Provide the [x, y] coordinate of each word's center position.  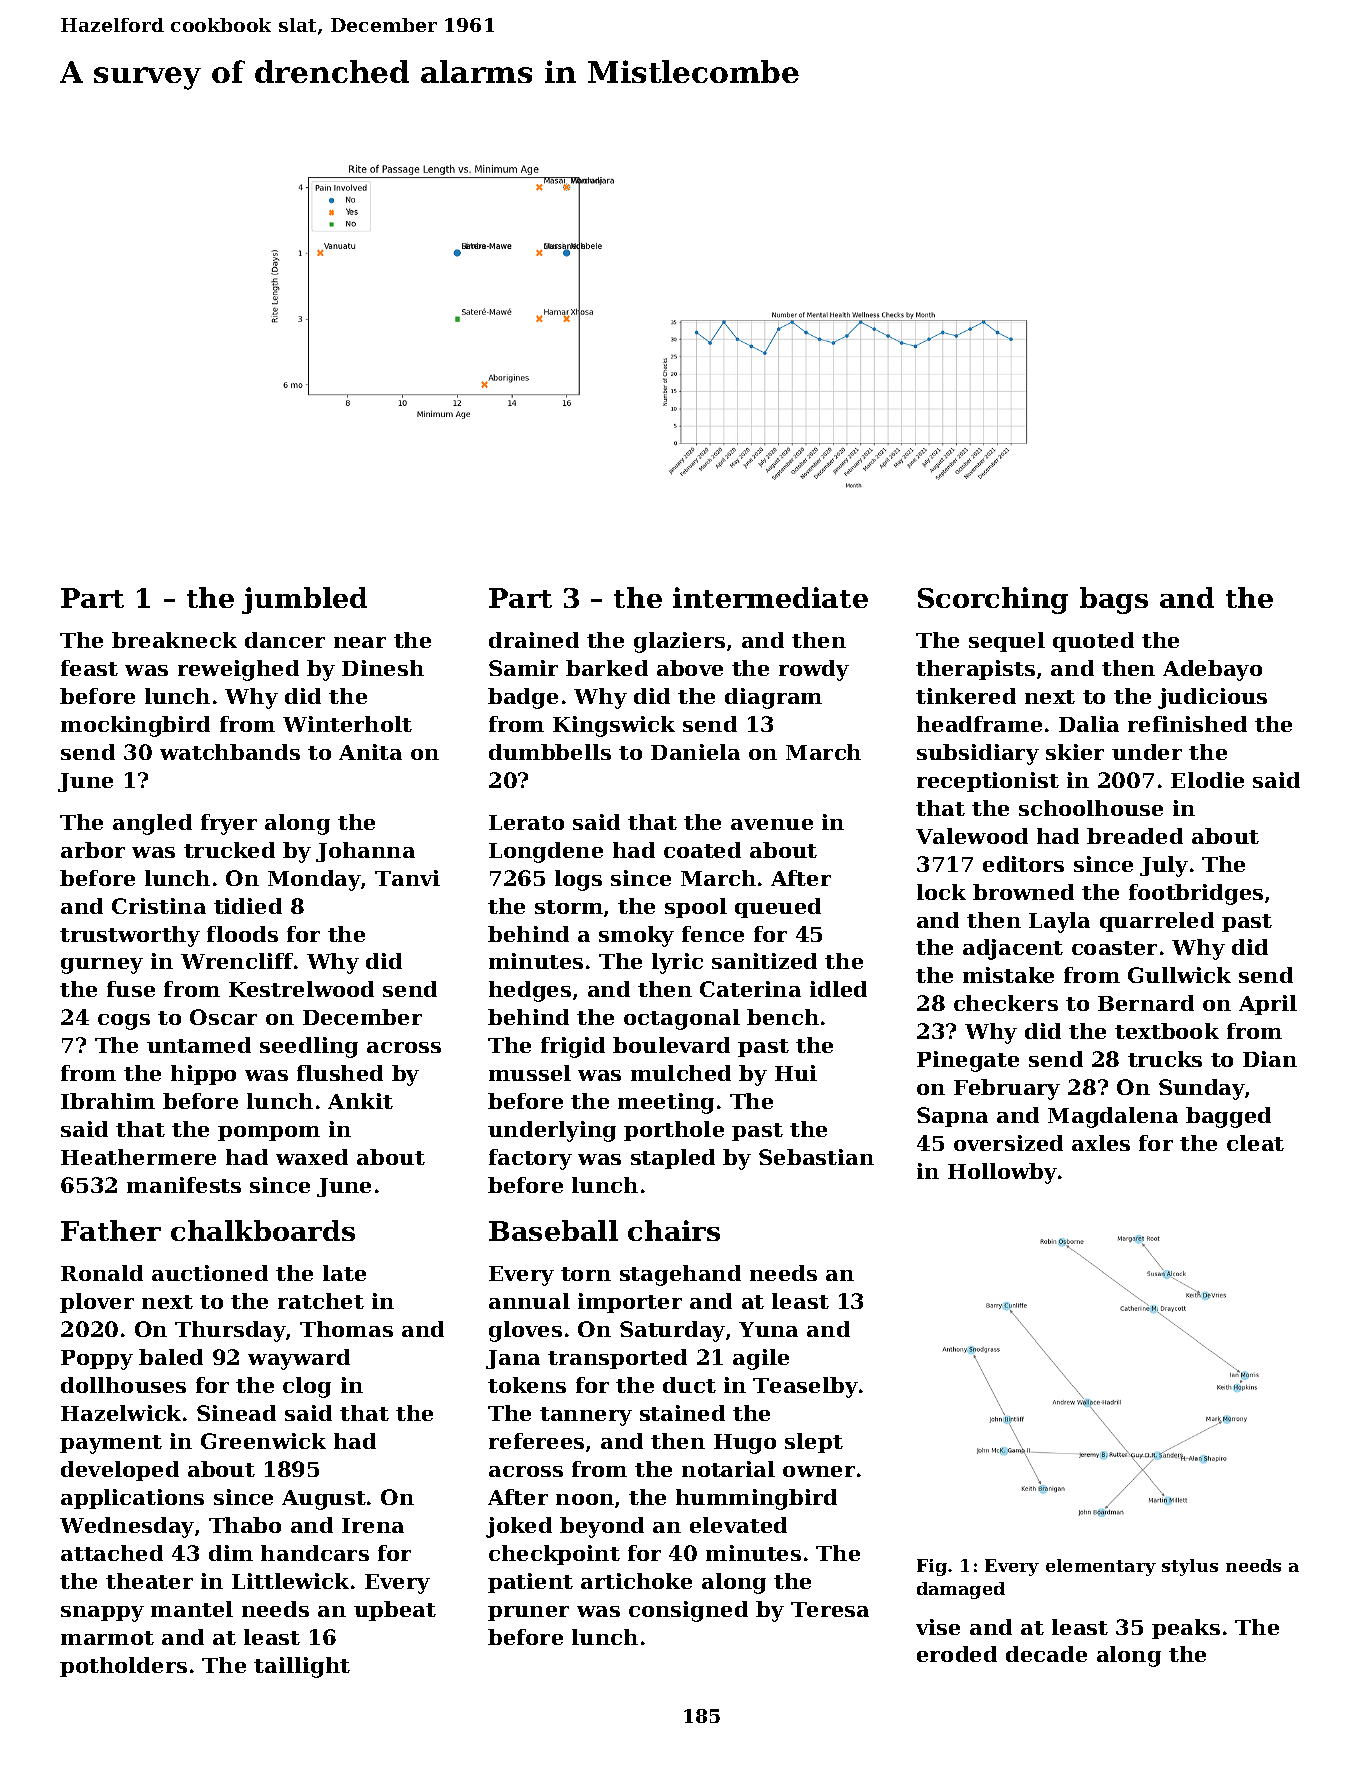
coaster [1114, 948]
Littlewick [290, 1581]
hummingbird [756, 1499]
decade [1046, 1654]
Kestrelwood [301, 989]
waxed [312, 1157]
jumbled [304, 600]
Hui [796, 1073]
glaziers [679, 642]
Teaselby [805, 1387]
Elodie [1207, 780]
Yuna [768, 1329]
